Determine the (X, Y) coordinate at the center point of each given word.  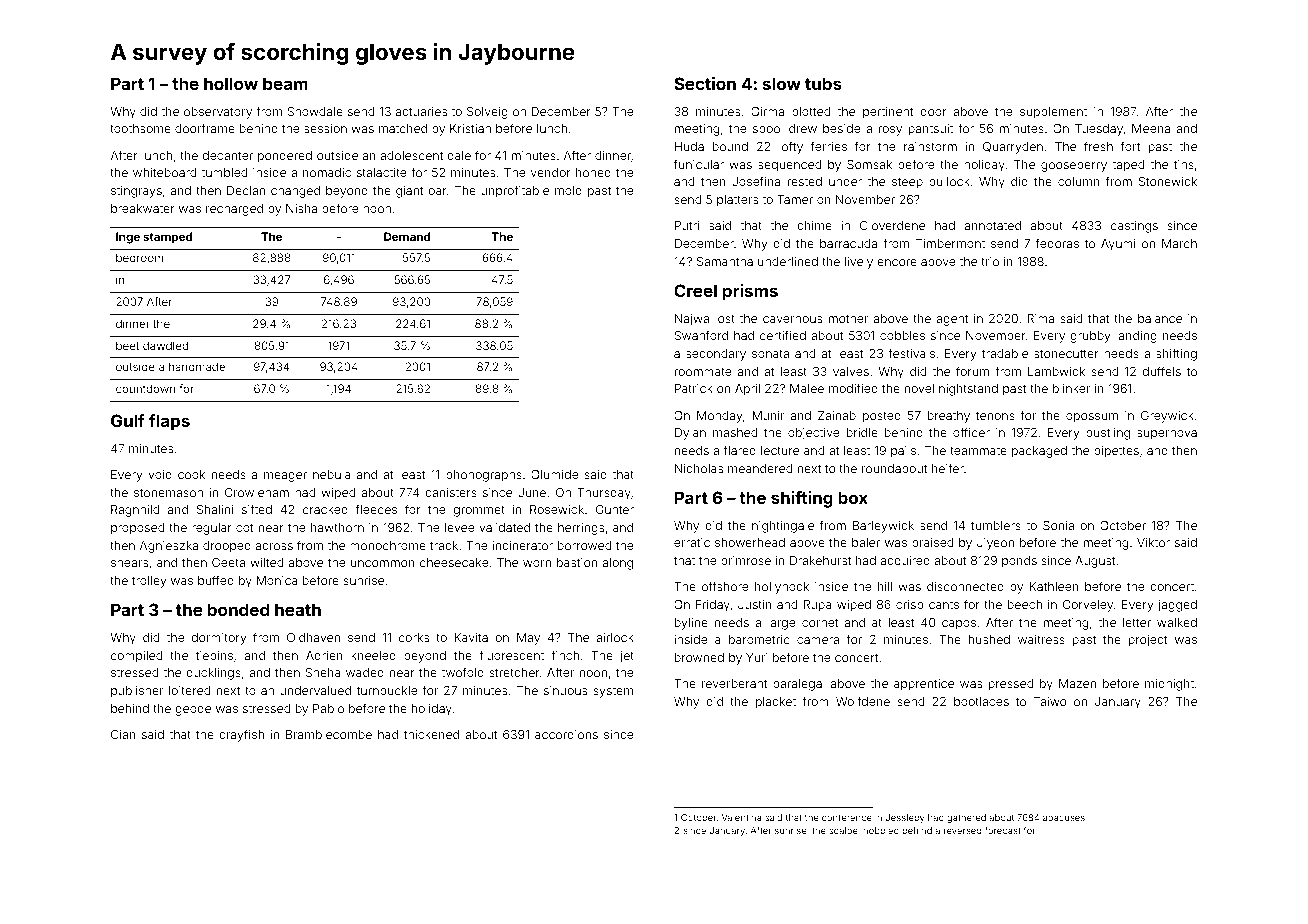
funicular (699, 164)
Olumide (554, 474)
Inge (128, 238)
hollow (231, 83)
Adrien (324, 655)
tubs (823, 83)
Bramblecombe (329, 734)
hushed (989, 639)
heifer (948, 468)
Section (705, 83)
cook (191, 474)
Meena (1151, 128)
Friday (713, 606)
